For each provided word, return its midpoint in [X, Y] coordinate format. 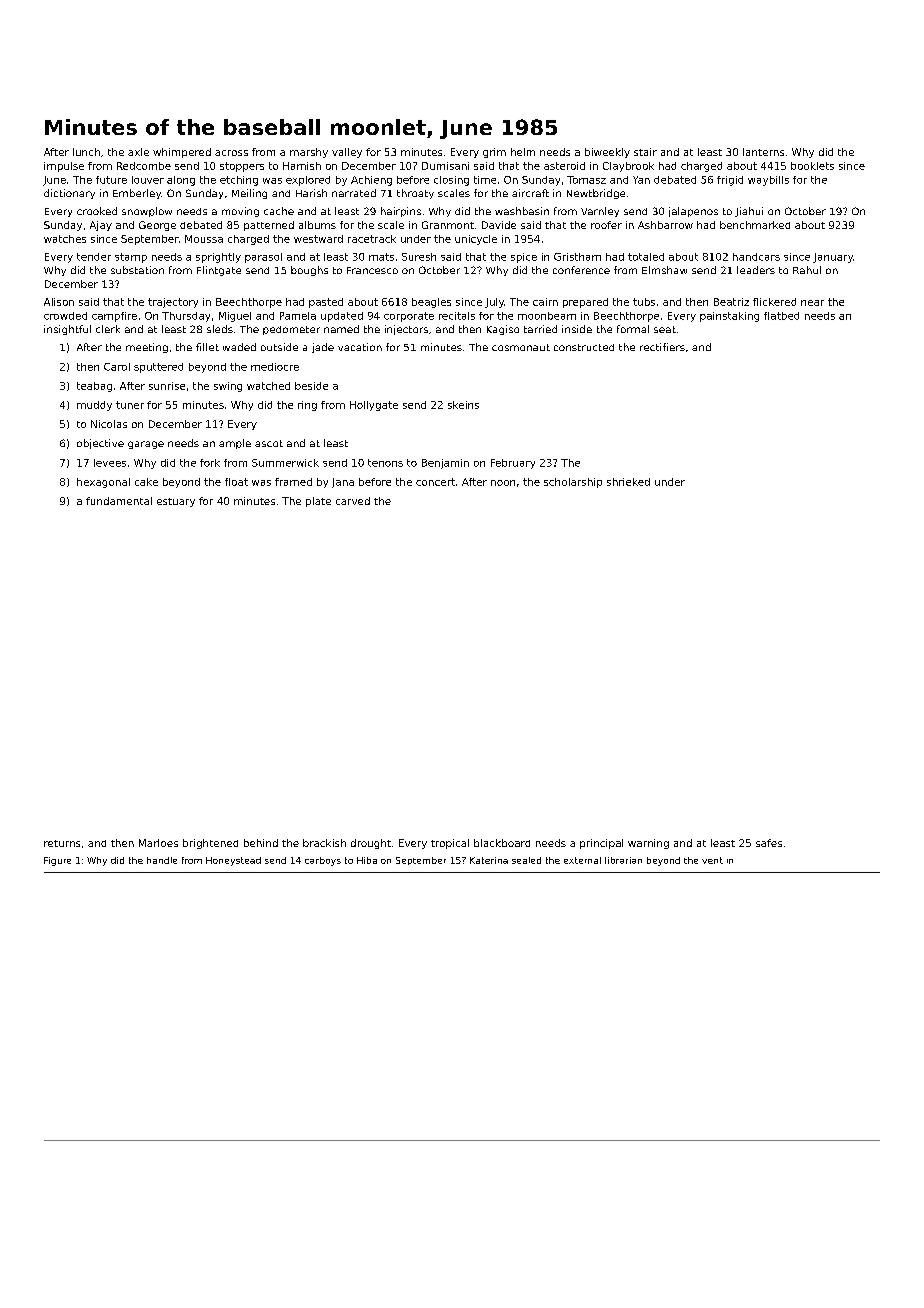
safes [769, 843]
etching [239, 181]
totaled [646, 257]
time [485, 180]
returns [62, 843]
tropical [450, 844]
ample [235, 444]
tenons [385, 463]
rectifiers [662, 347]
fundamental [119, 501]
